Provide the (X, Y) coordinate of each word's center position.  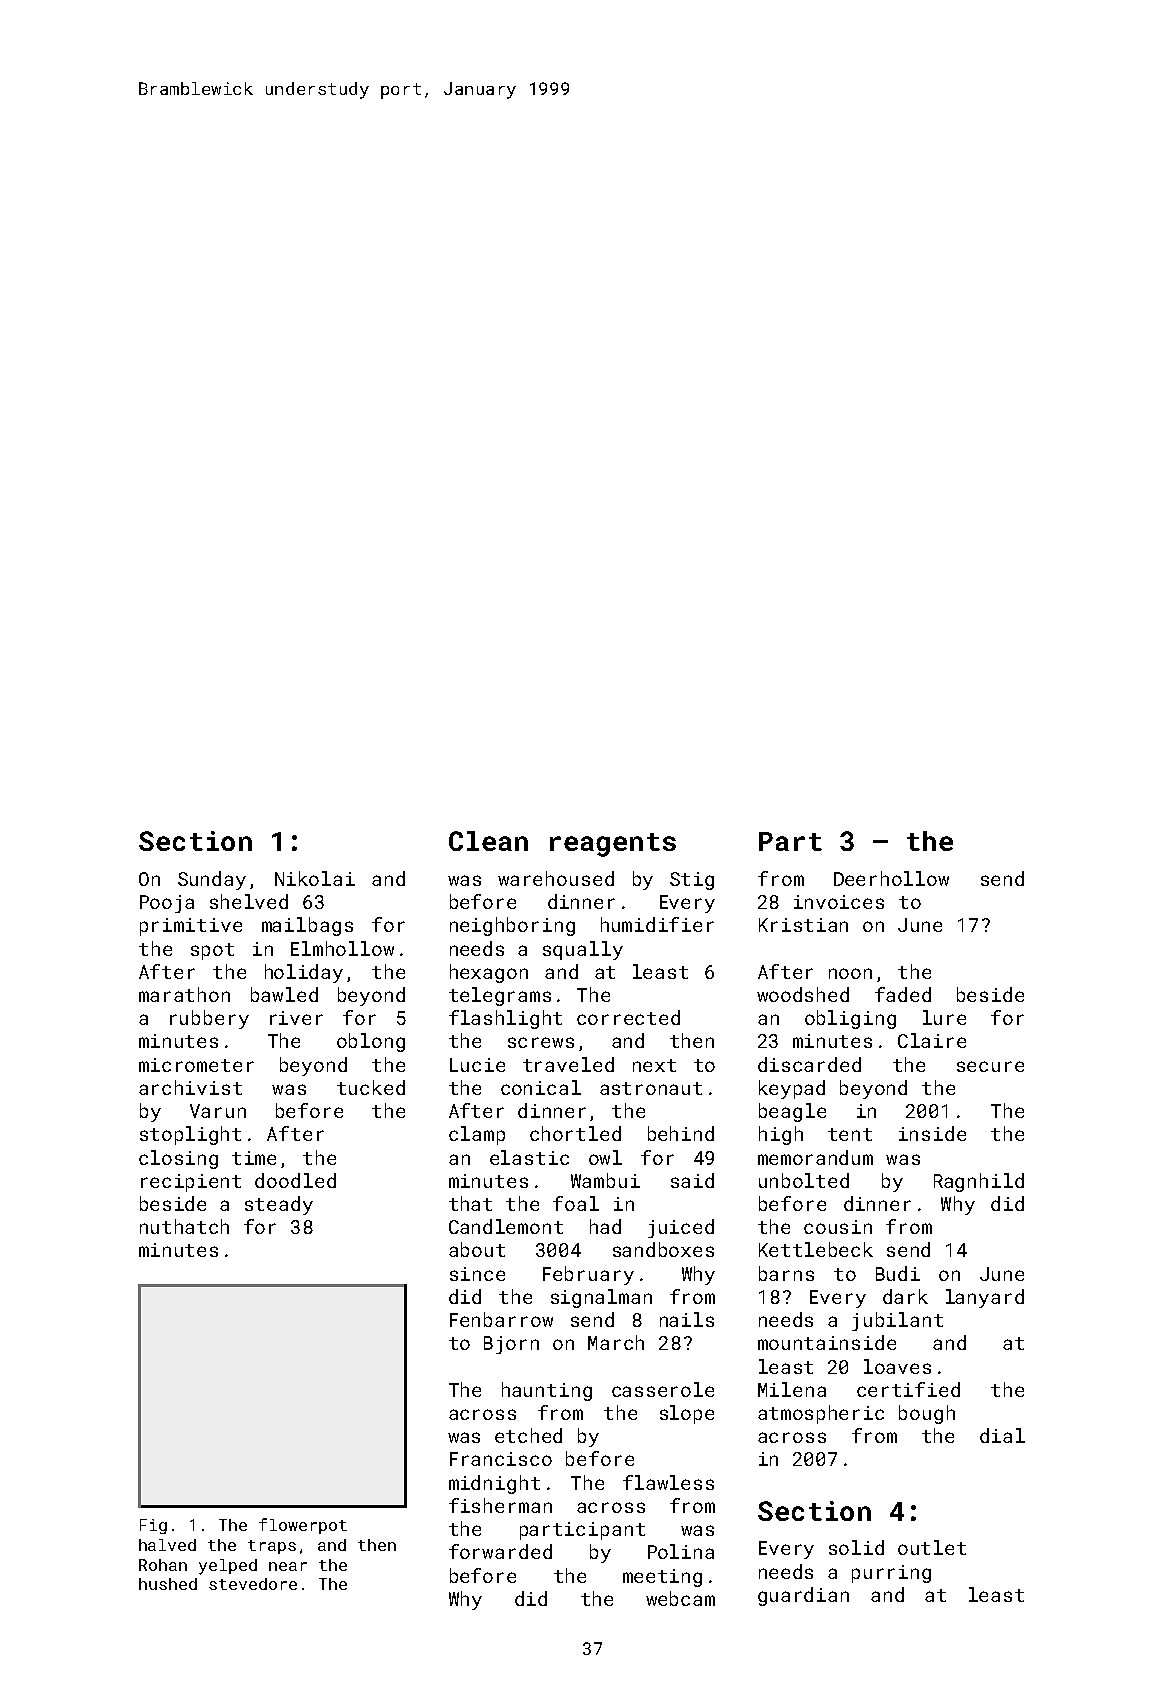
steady (279, 1205)
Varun (218, 1111)
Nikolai (315, 878)
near (288, 1566)
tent (850, 1134)
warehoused (556, 878)
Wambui (605, 1180)
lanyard (985, 1298)
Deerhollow (891, 878)
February (588, 1275)
